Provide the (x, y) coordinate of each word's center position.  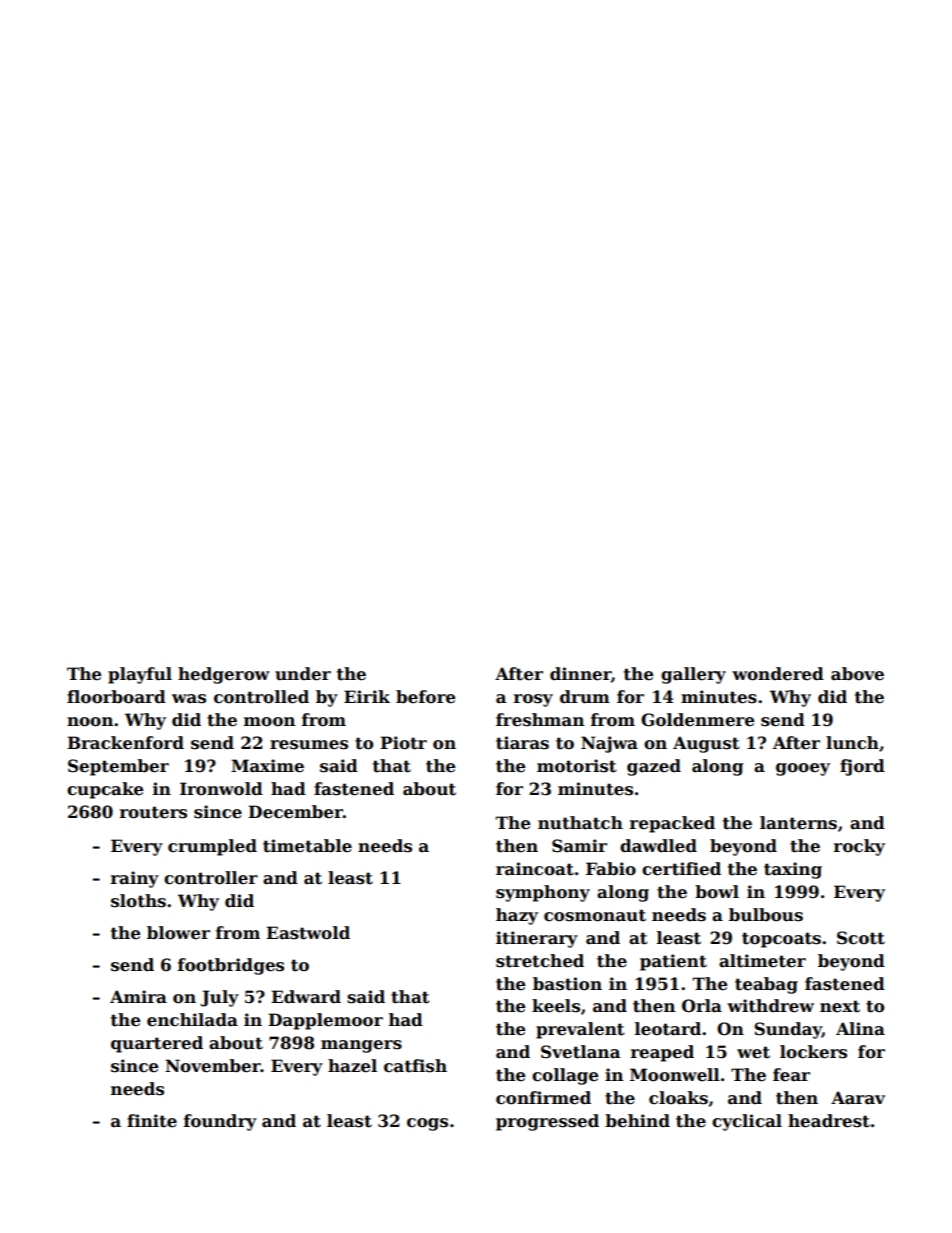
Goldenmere (697, 720)
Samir (579, 846)
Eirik (367, 696)
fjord (862, 767)
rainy (135, 879)
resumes (309, 745)
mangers (361, 1046)
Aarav (858, 1098)
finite (152, 1121)
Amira (138, 997)
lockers (813, 1052)
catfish (415, 1066)
